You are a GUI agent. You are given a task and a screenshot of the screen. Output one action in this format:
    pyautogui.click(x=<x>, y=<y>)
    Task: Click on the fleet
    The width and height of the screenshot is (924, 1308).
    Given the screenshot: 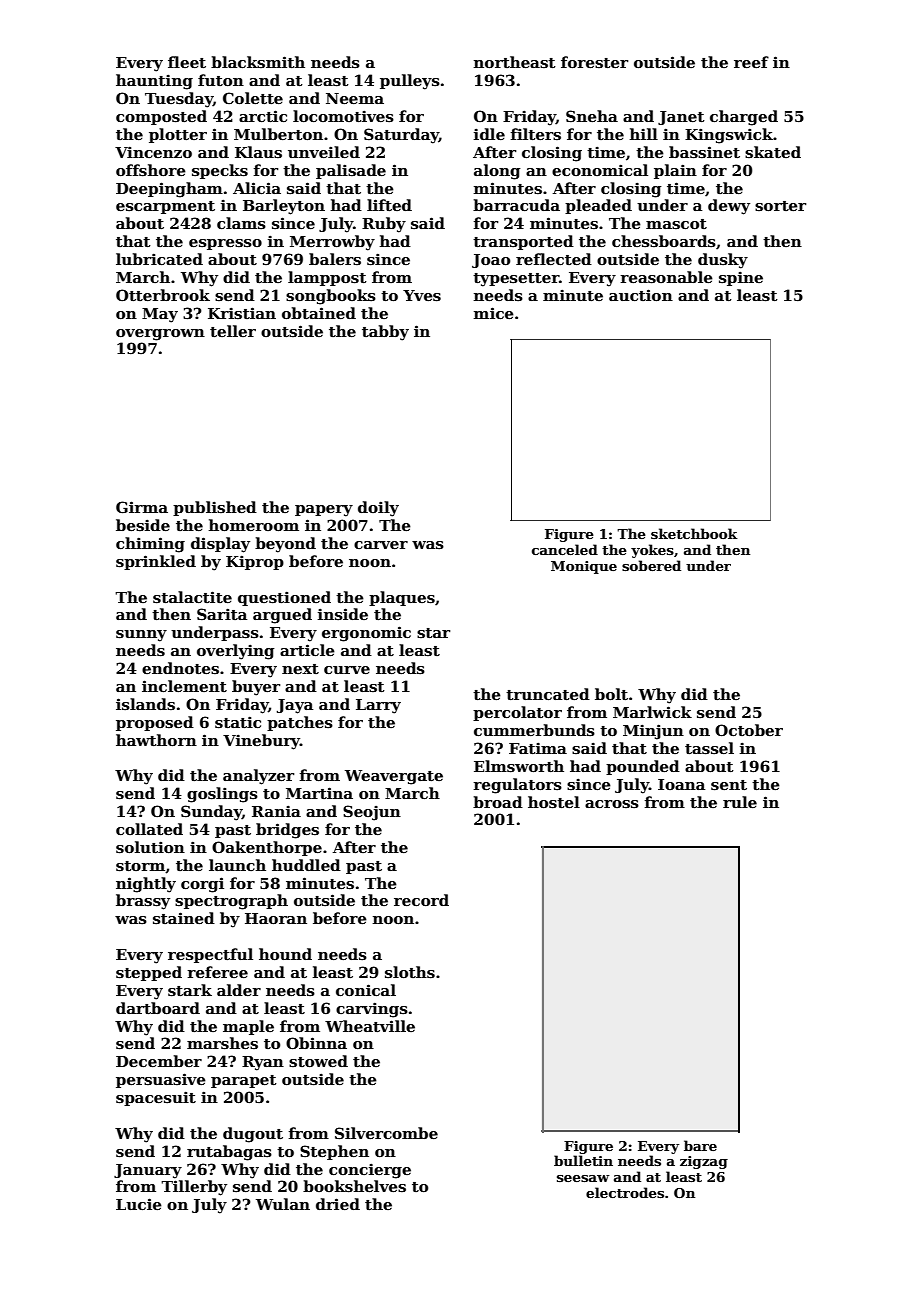 What is the action you would take?
    pyautogui.click(x=187, y=62)
